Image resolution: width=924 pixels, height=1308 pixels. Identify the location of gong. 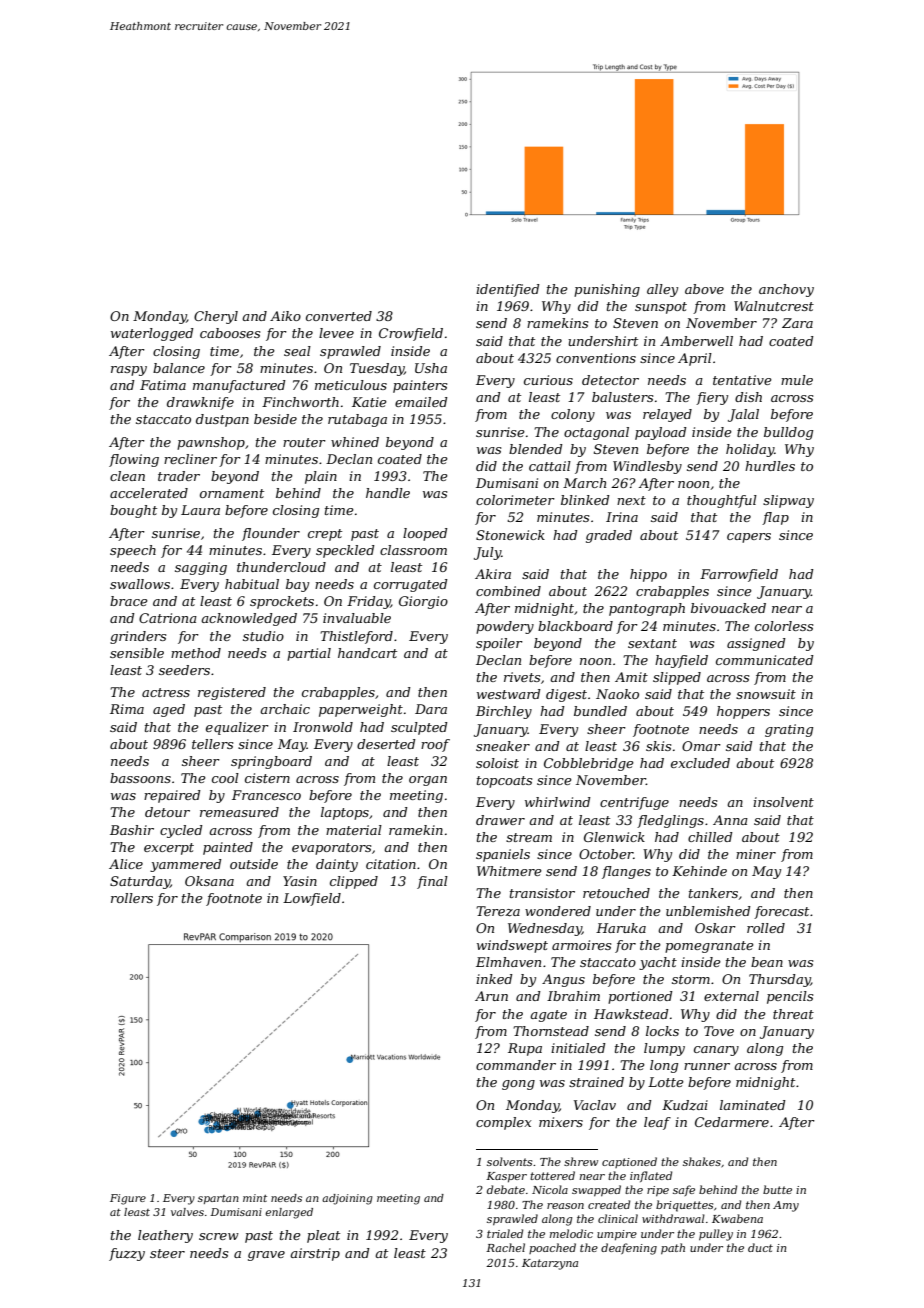
(518, 1085).
